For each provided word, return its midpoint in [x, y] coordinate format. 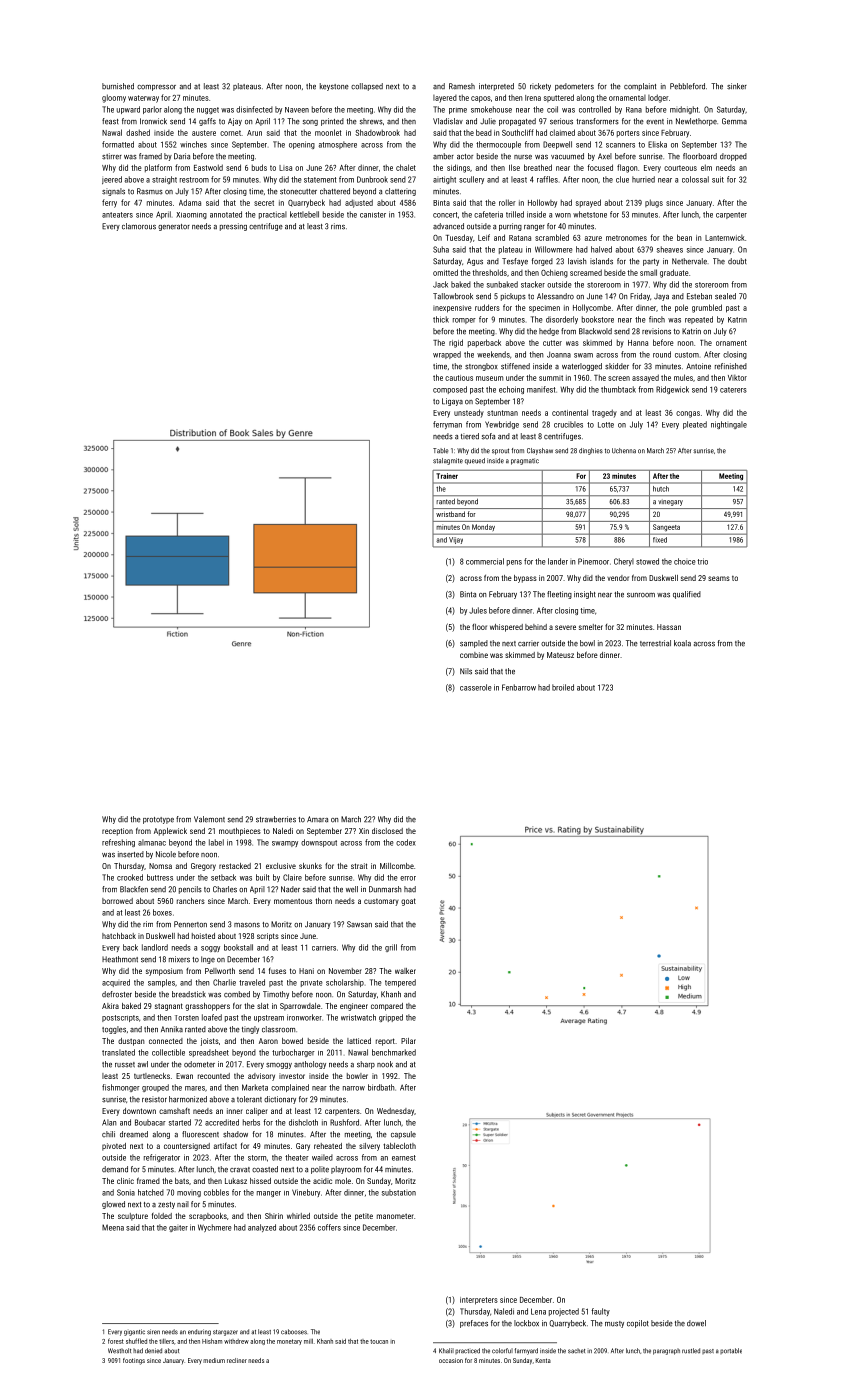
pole [681, 308]
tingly [250, 1030]
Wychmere [215, 1228]
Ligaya [452, 402]
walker [405, 971]
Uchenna [624, 451]
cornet [230, 133]
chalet [406, 167]
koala [682, 643]
